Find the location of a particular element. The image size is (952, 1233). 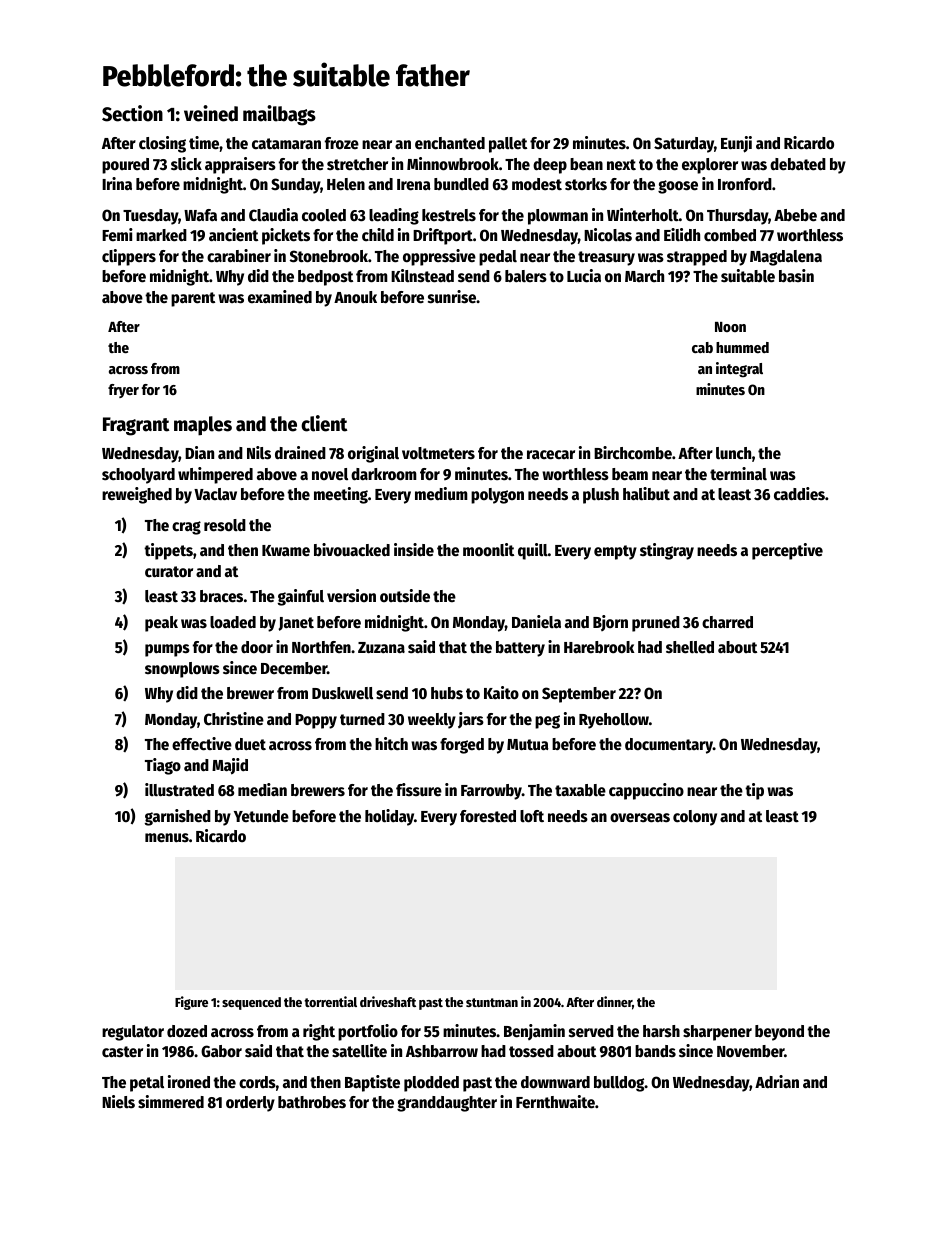

Abebe is located at coordinates (795, 215).
